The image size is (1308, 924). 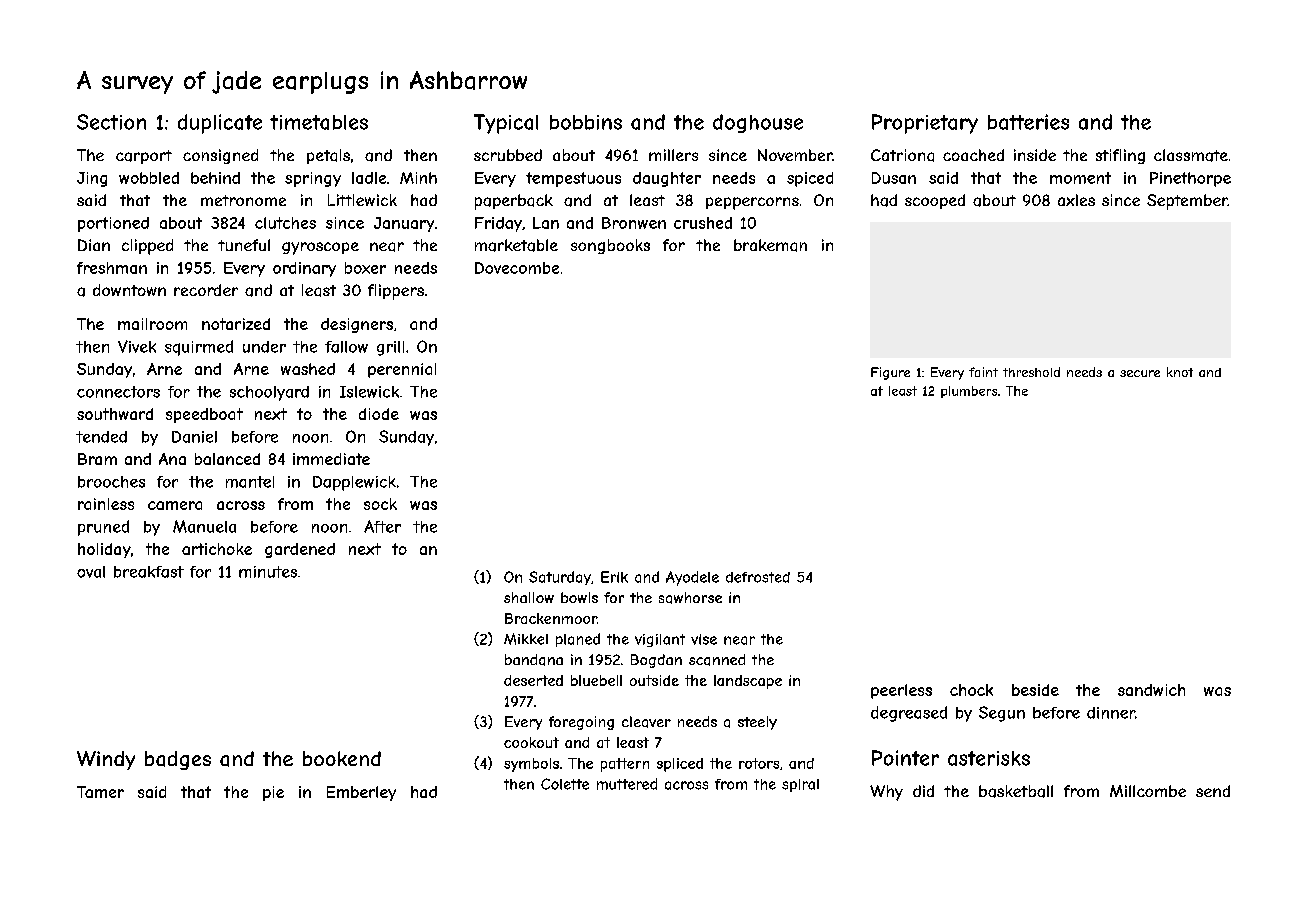 I want to click on brooches, so click(x=111, y=482).
